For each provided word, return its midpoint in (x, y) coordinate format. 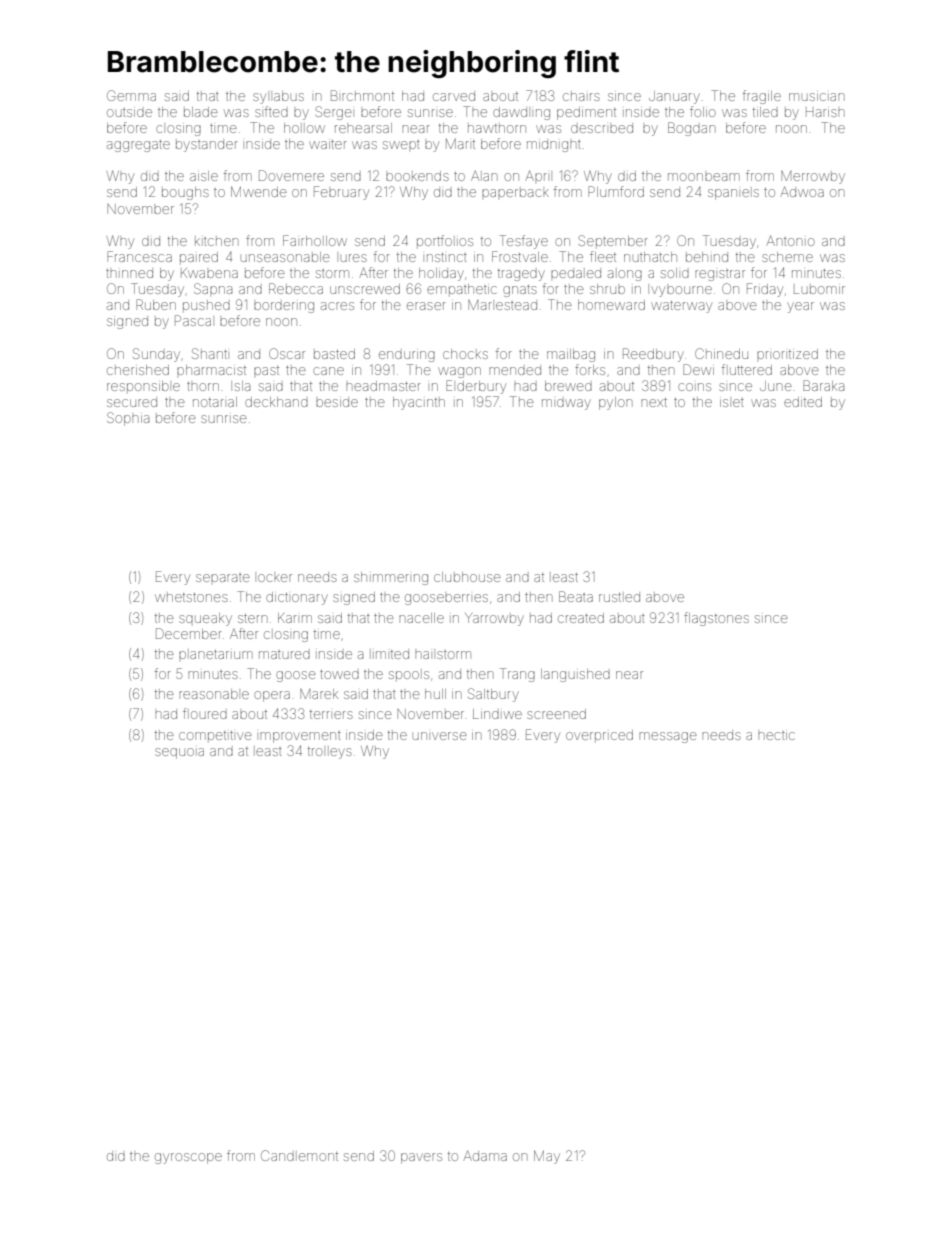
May (547, 1157)
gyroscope (188, 1158)
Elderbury (476, 387)
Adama (485, 1155)
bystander (207, 145)
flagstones (716, 619)
